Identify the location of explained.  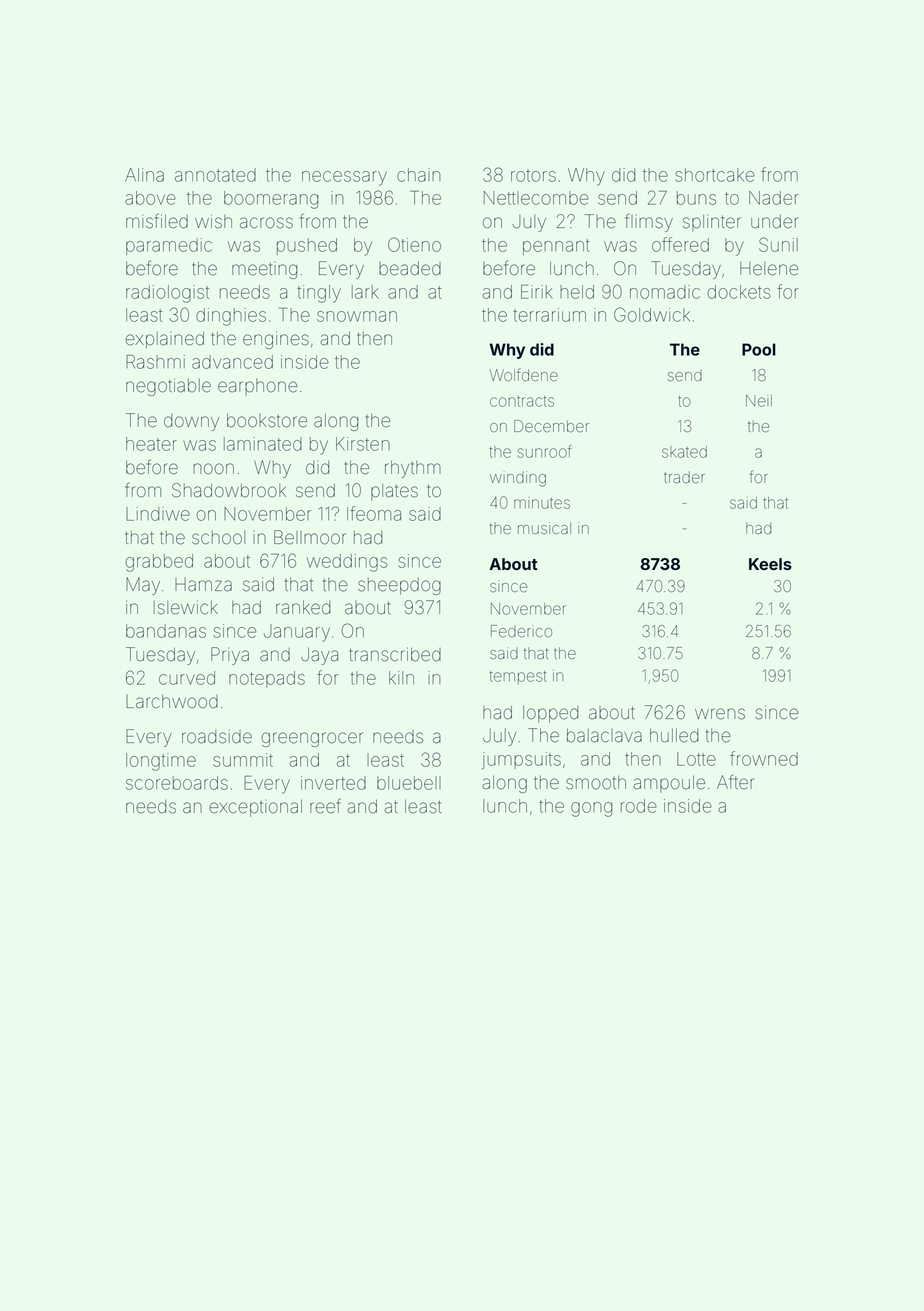
(165, 340).
